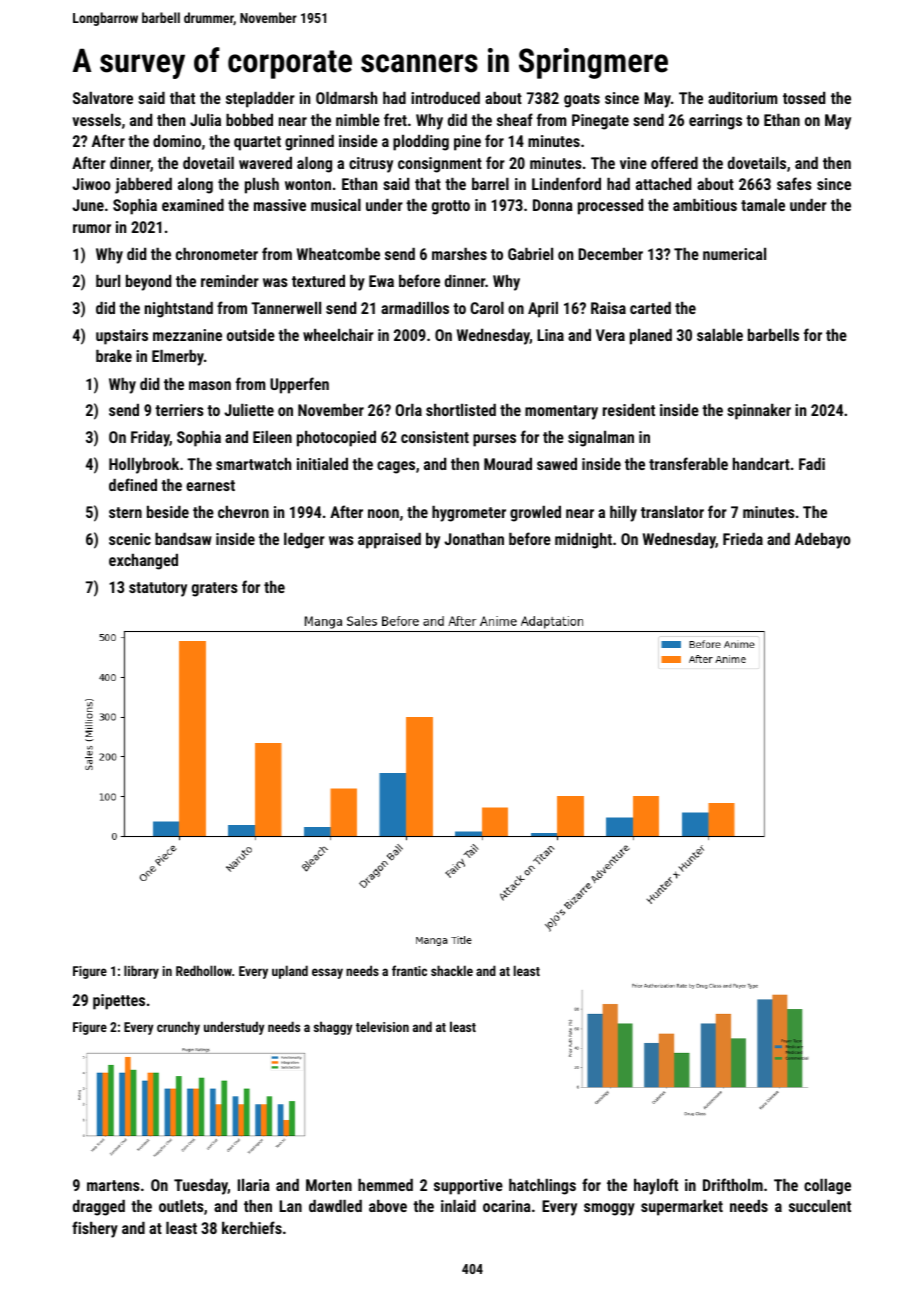 The height and width of the image is (1308, 924). Describe the element at coordinates (260, 100) in the image. I see `stepladder` at that location.
